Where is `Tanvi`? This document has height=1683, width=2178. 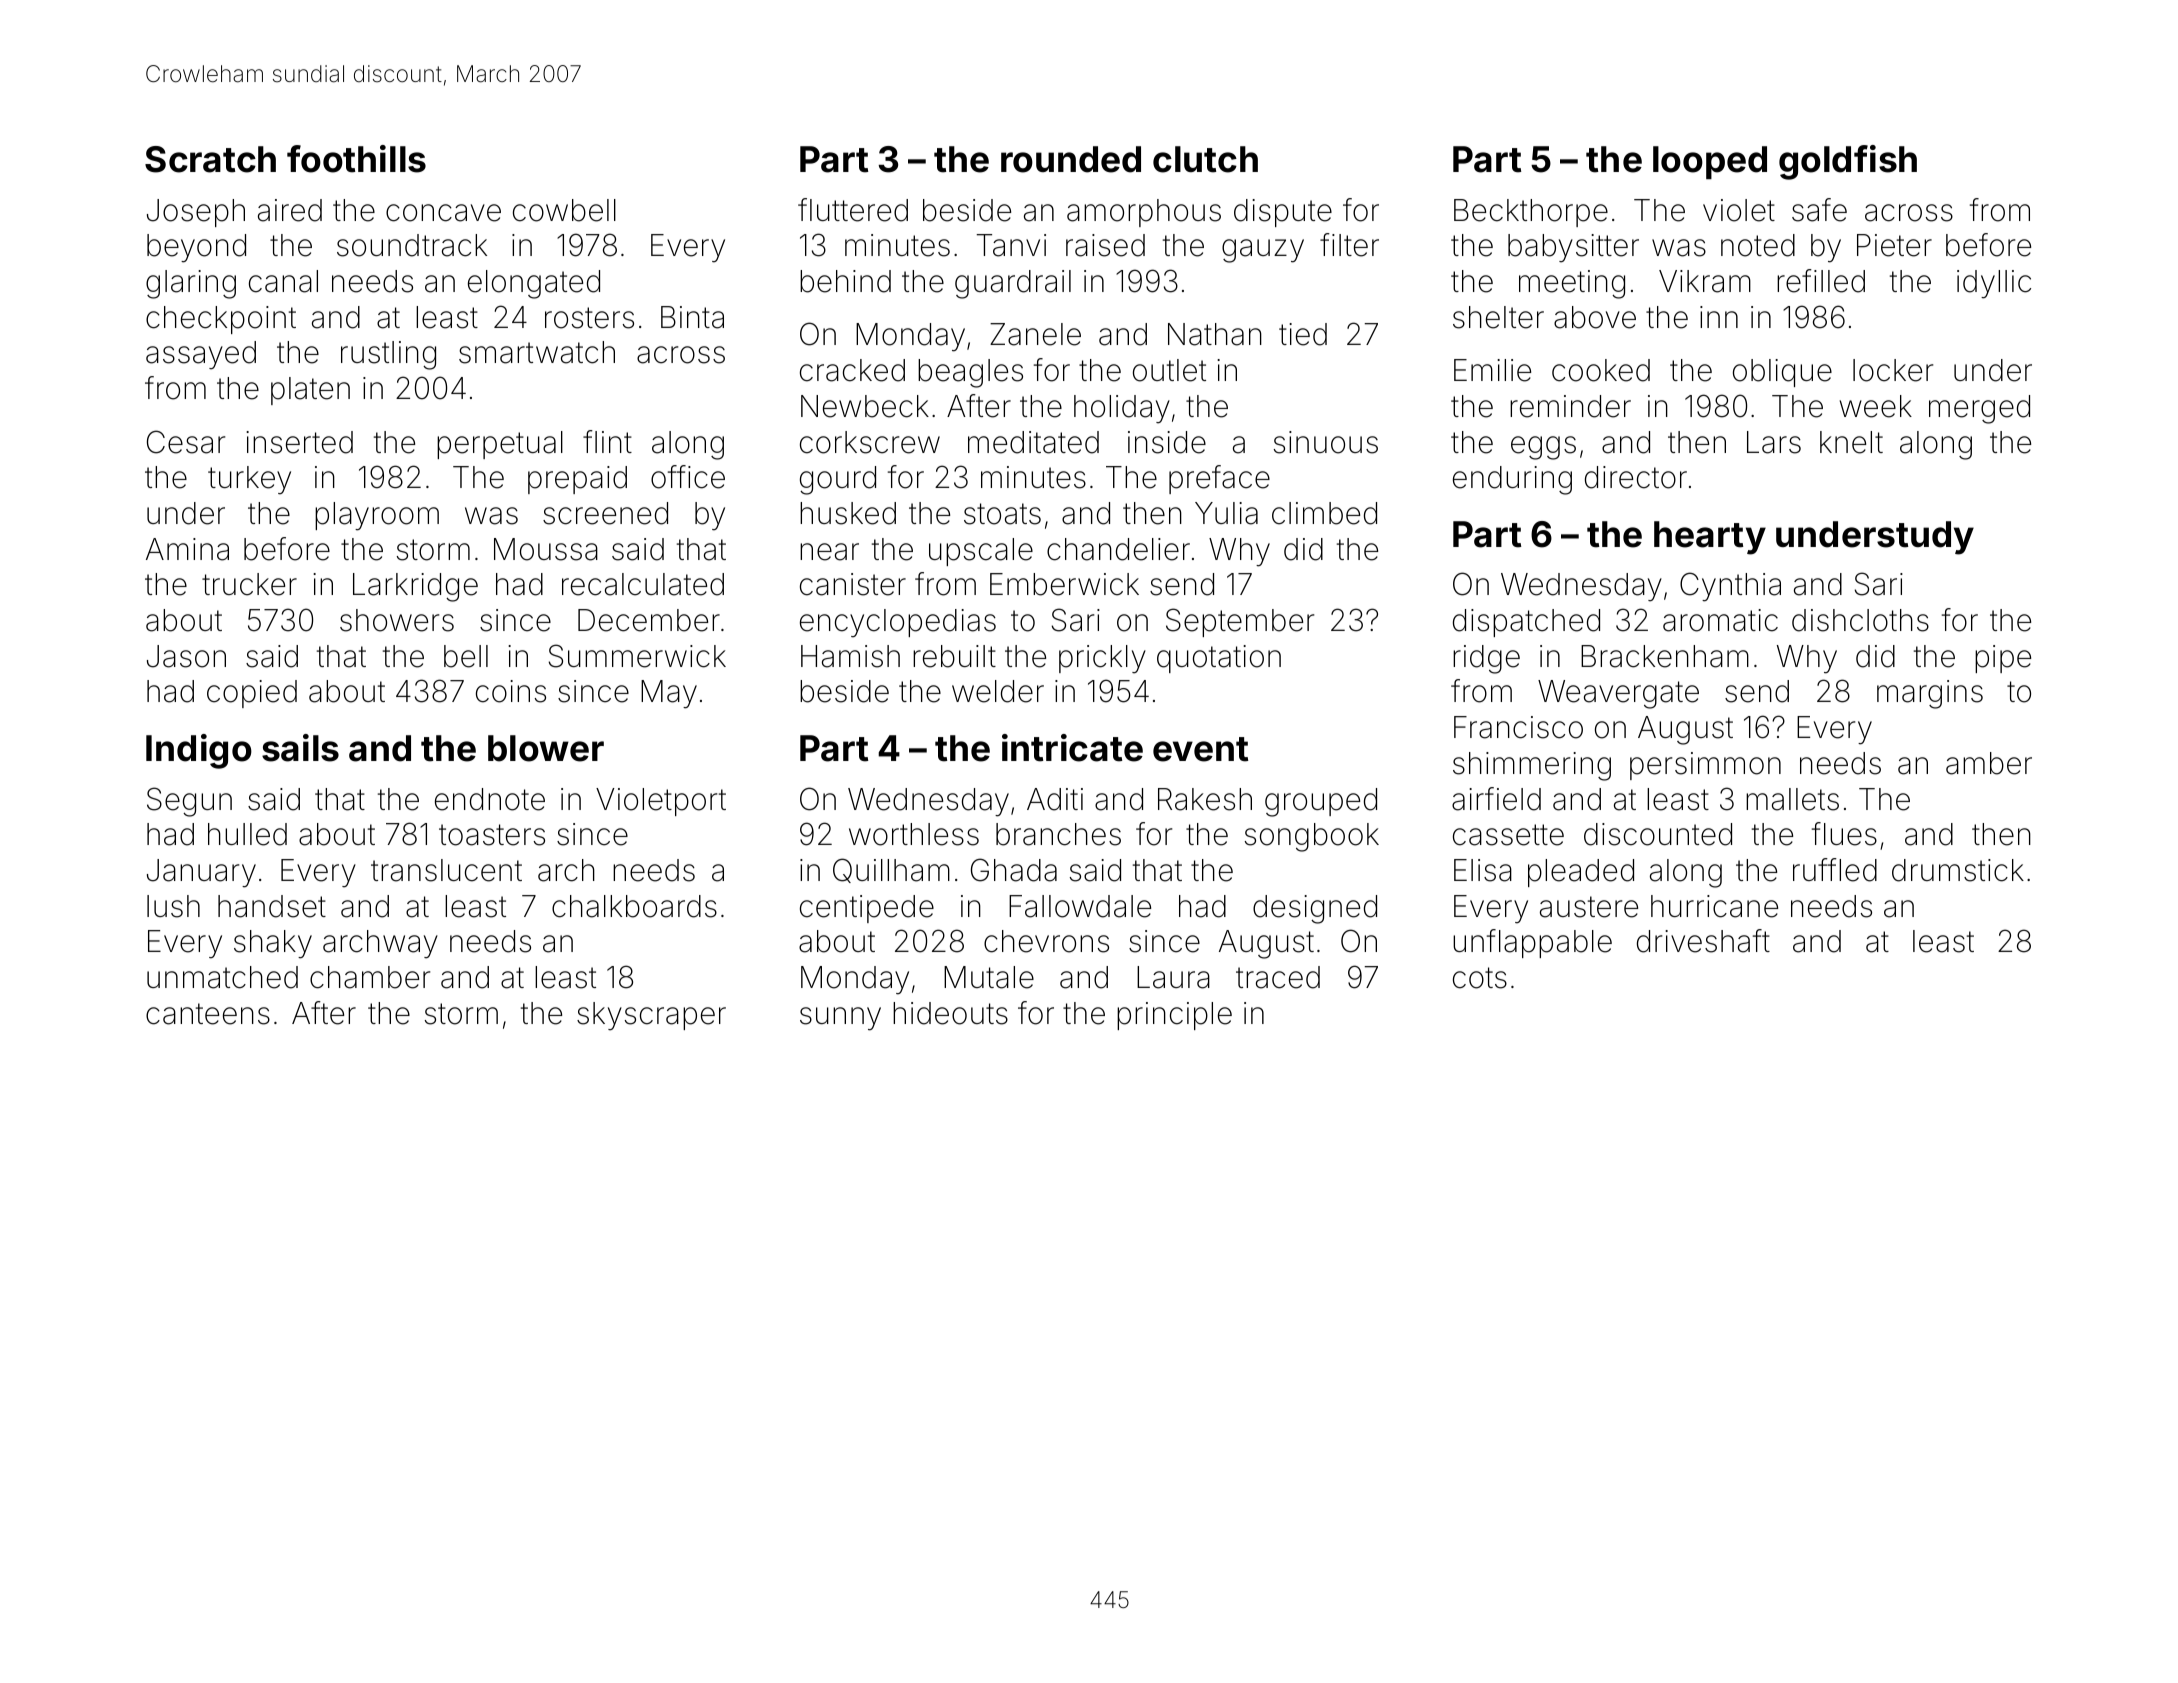
Tanvi is located at coordinates (1011, 245).
